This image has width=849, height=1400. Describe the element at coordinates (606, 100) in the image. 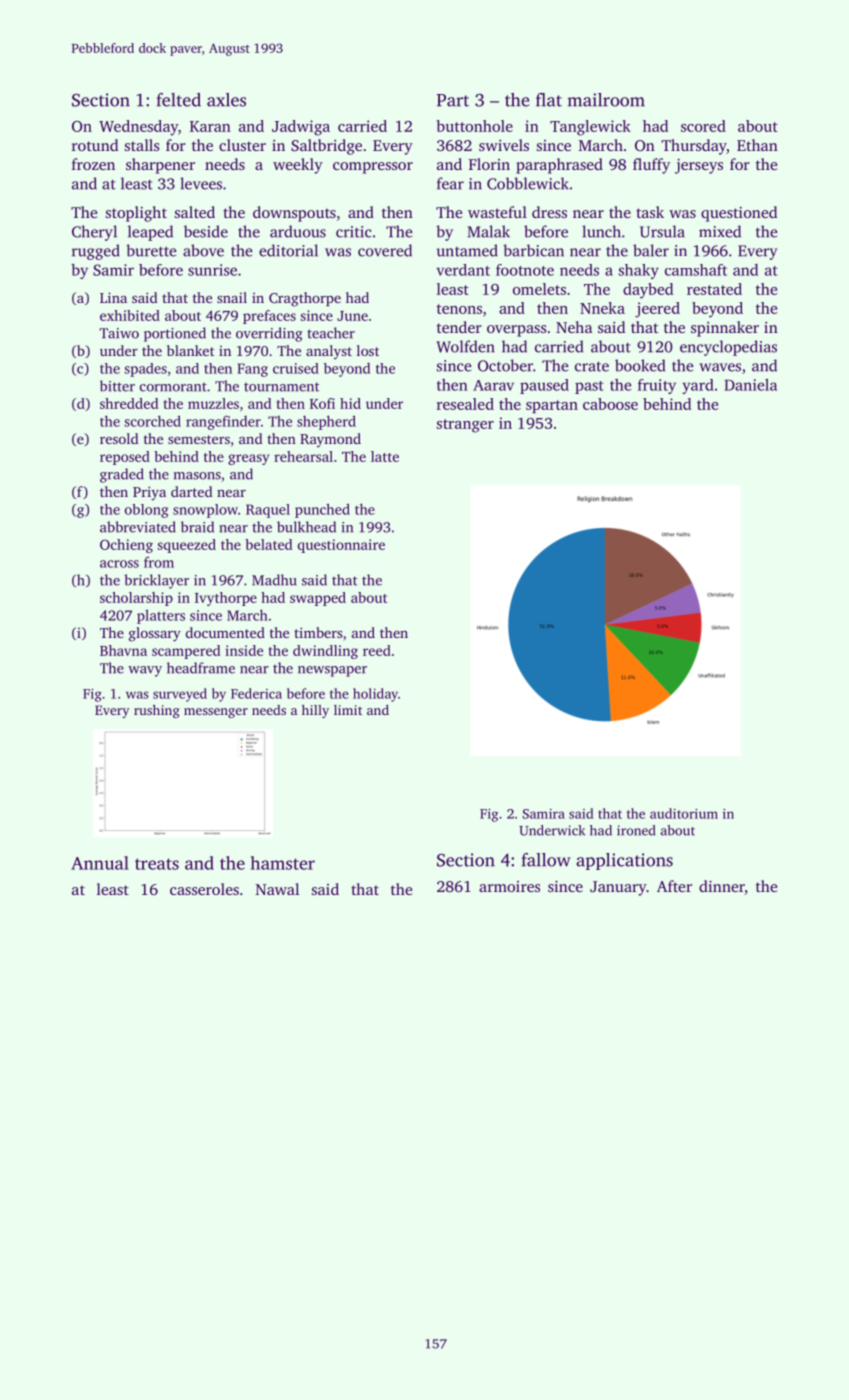

I see `mailroom` at that location.
